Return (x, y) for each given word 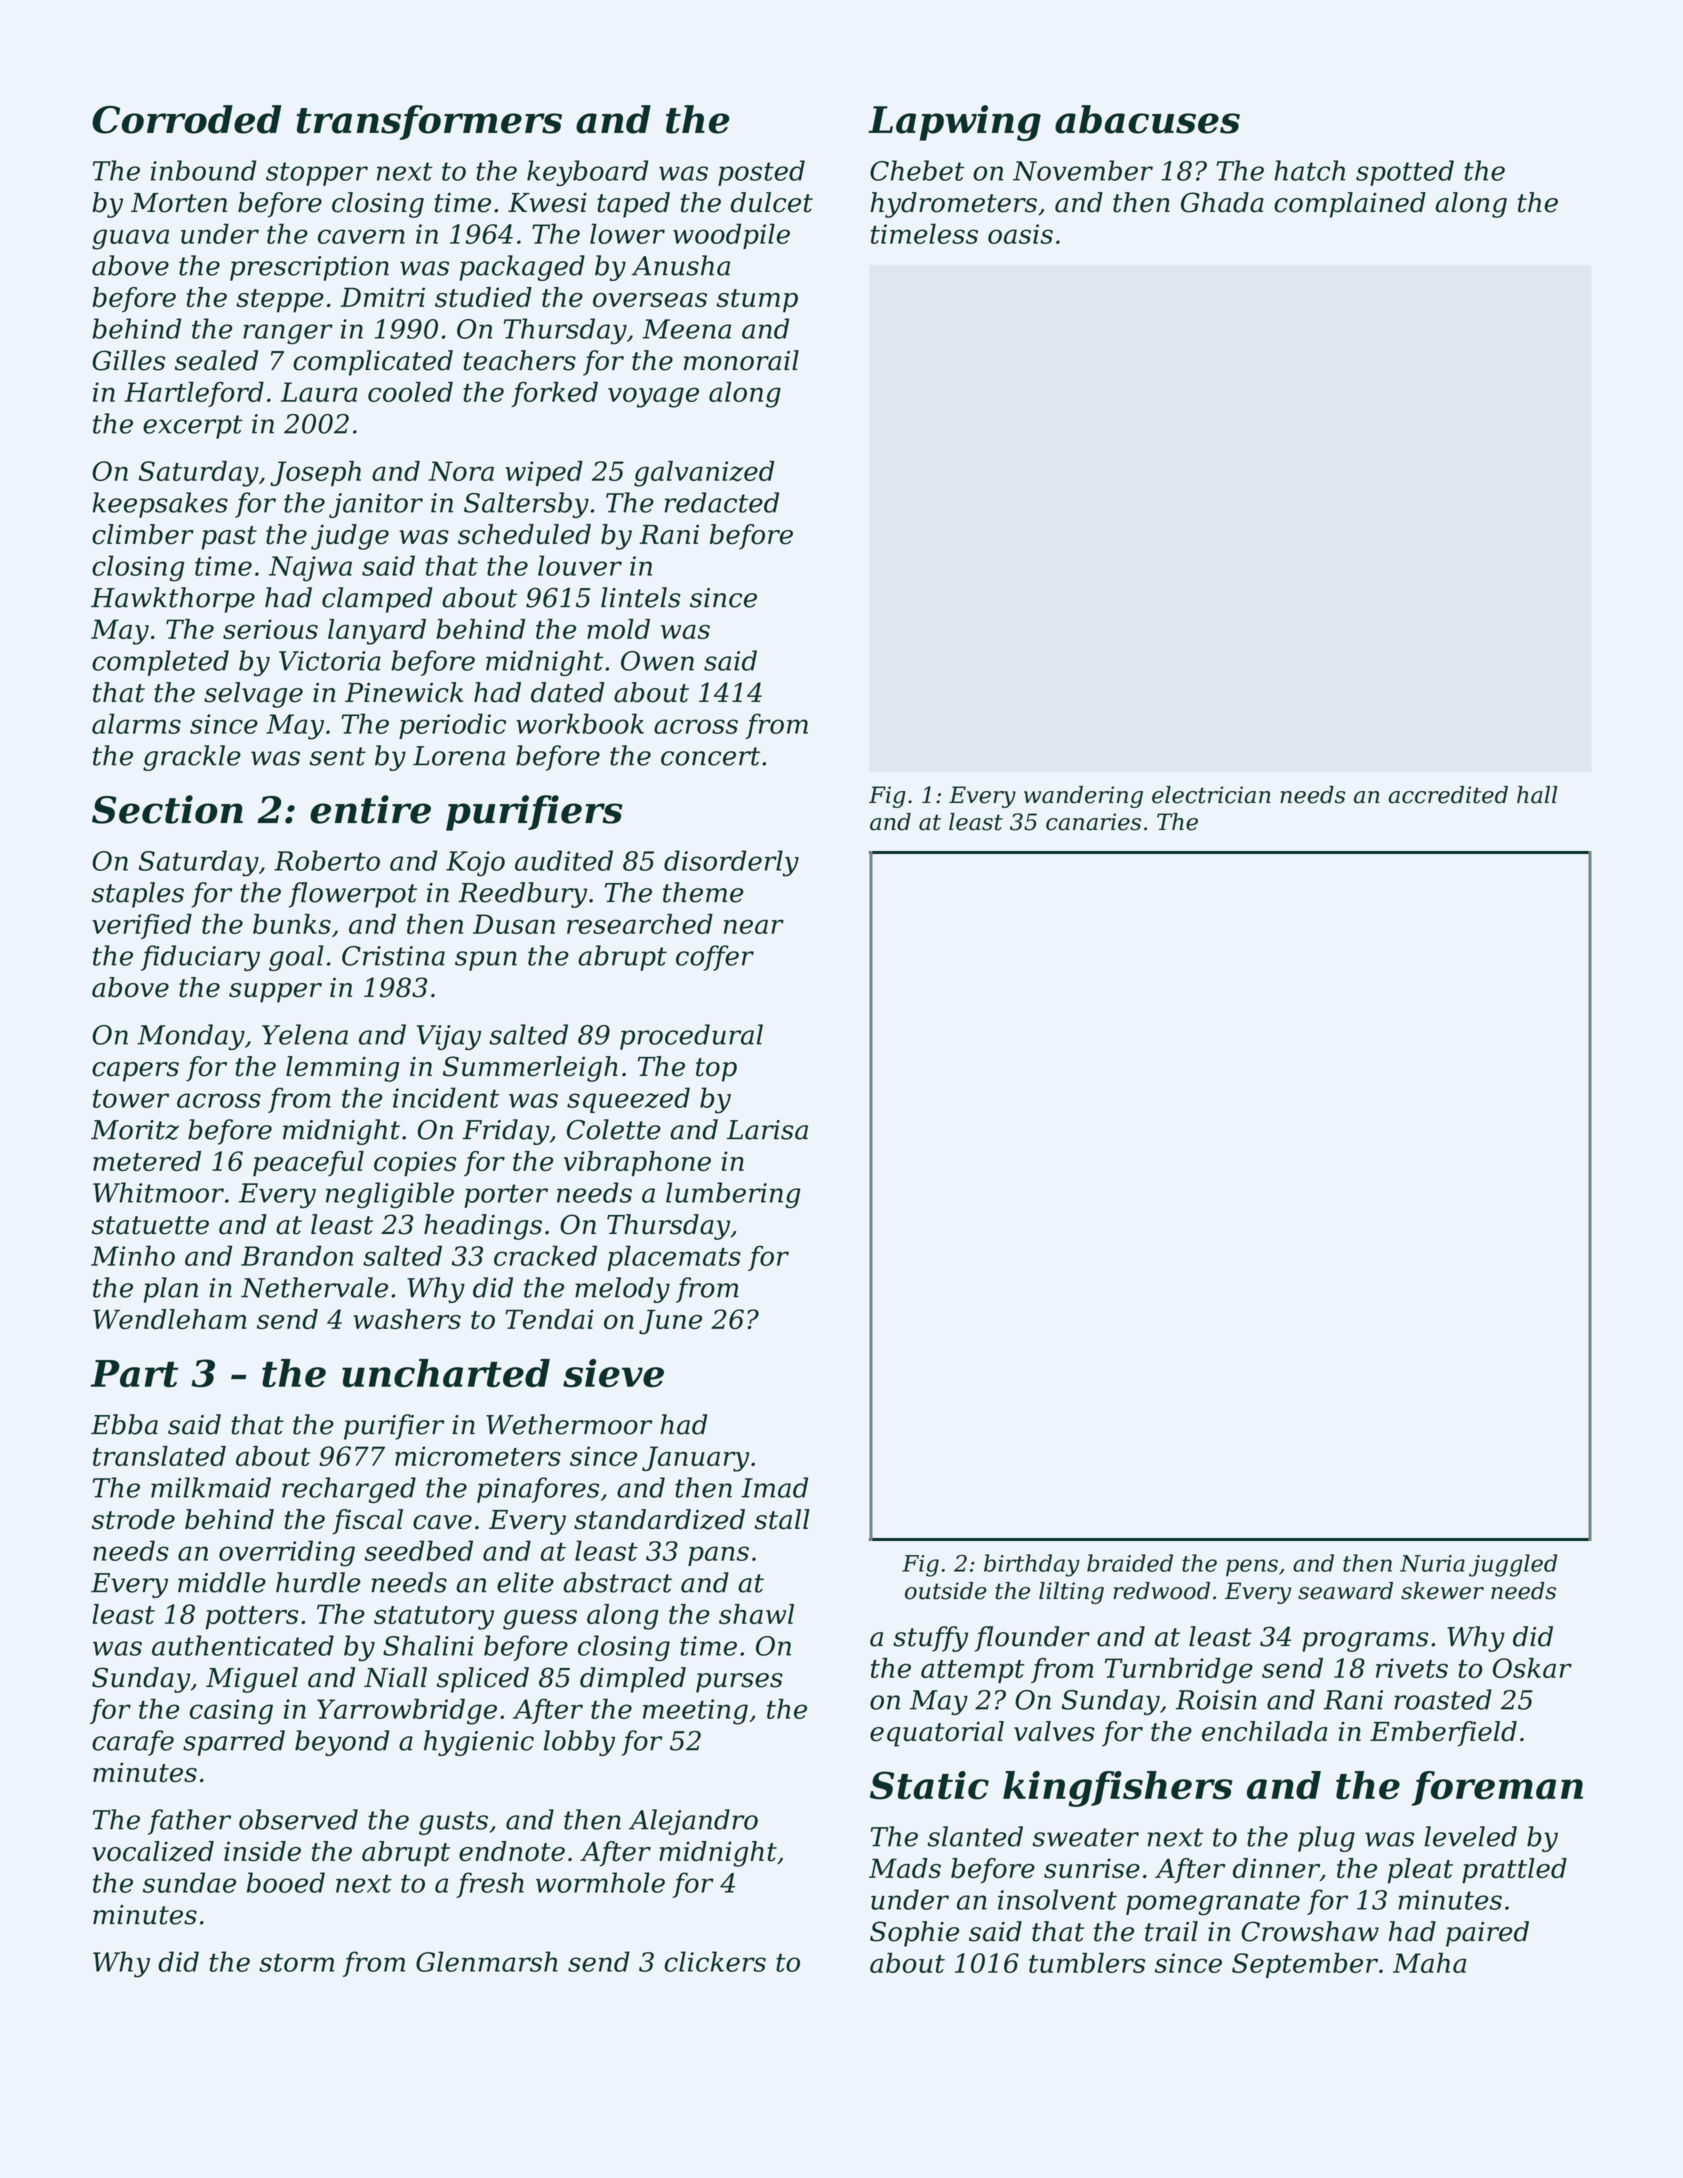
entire (370, 809)
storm (296, 1962)
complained (1350, 205)
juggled (1513, 1565)
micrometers (478, 1456)
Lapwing (954, 123)
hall (1537, 795)
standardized (659, 1519)
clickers (715, 1961)
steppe (280, 301)
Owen (657, 661)
